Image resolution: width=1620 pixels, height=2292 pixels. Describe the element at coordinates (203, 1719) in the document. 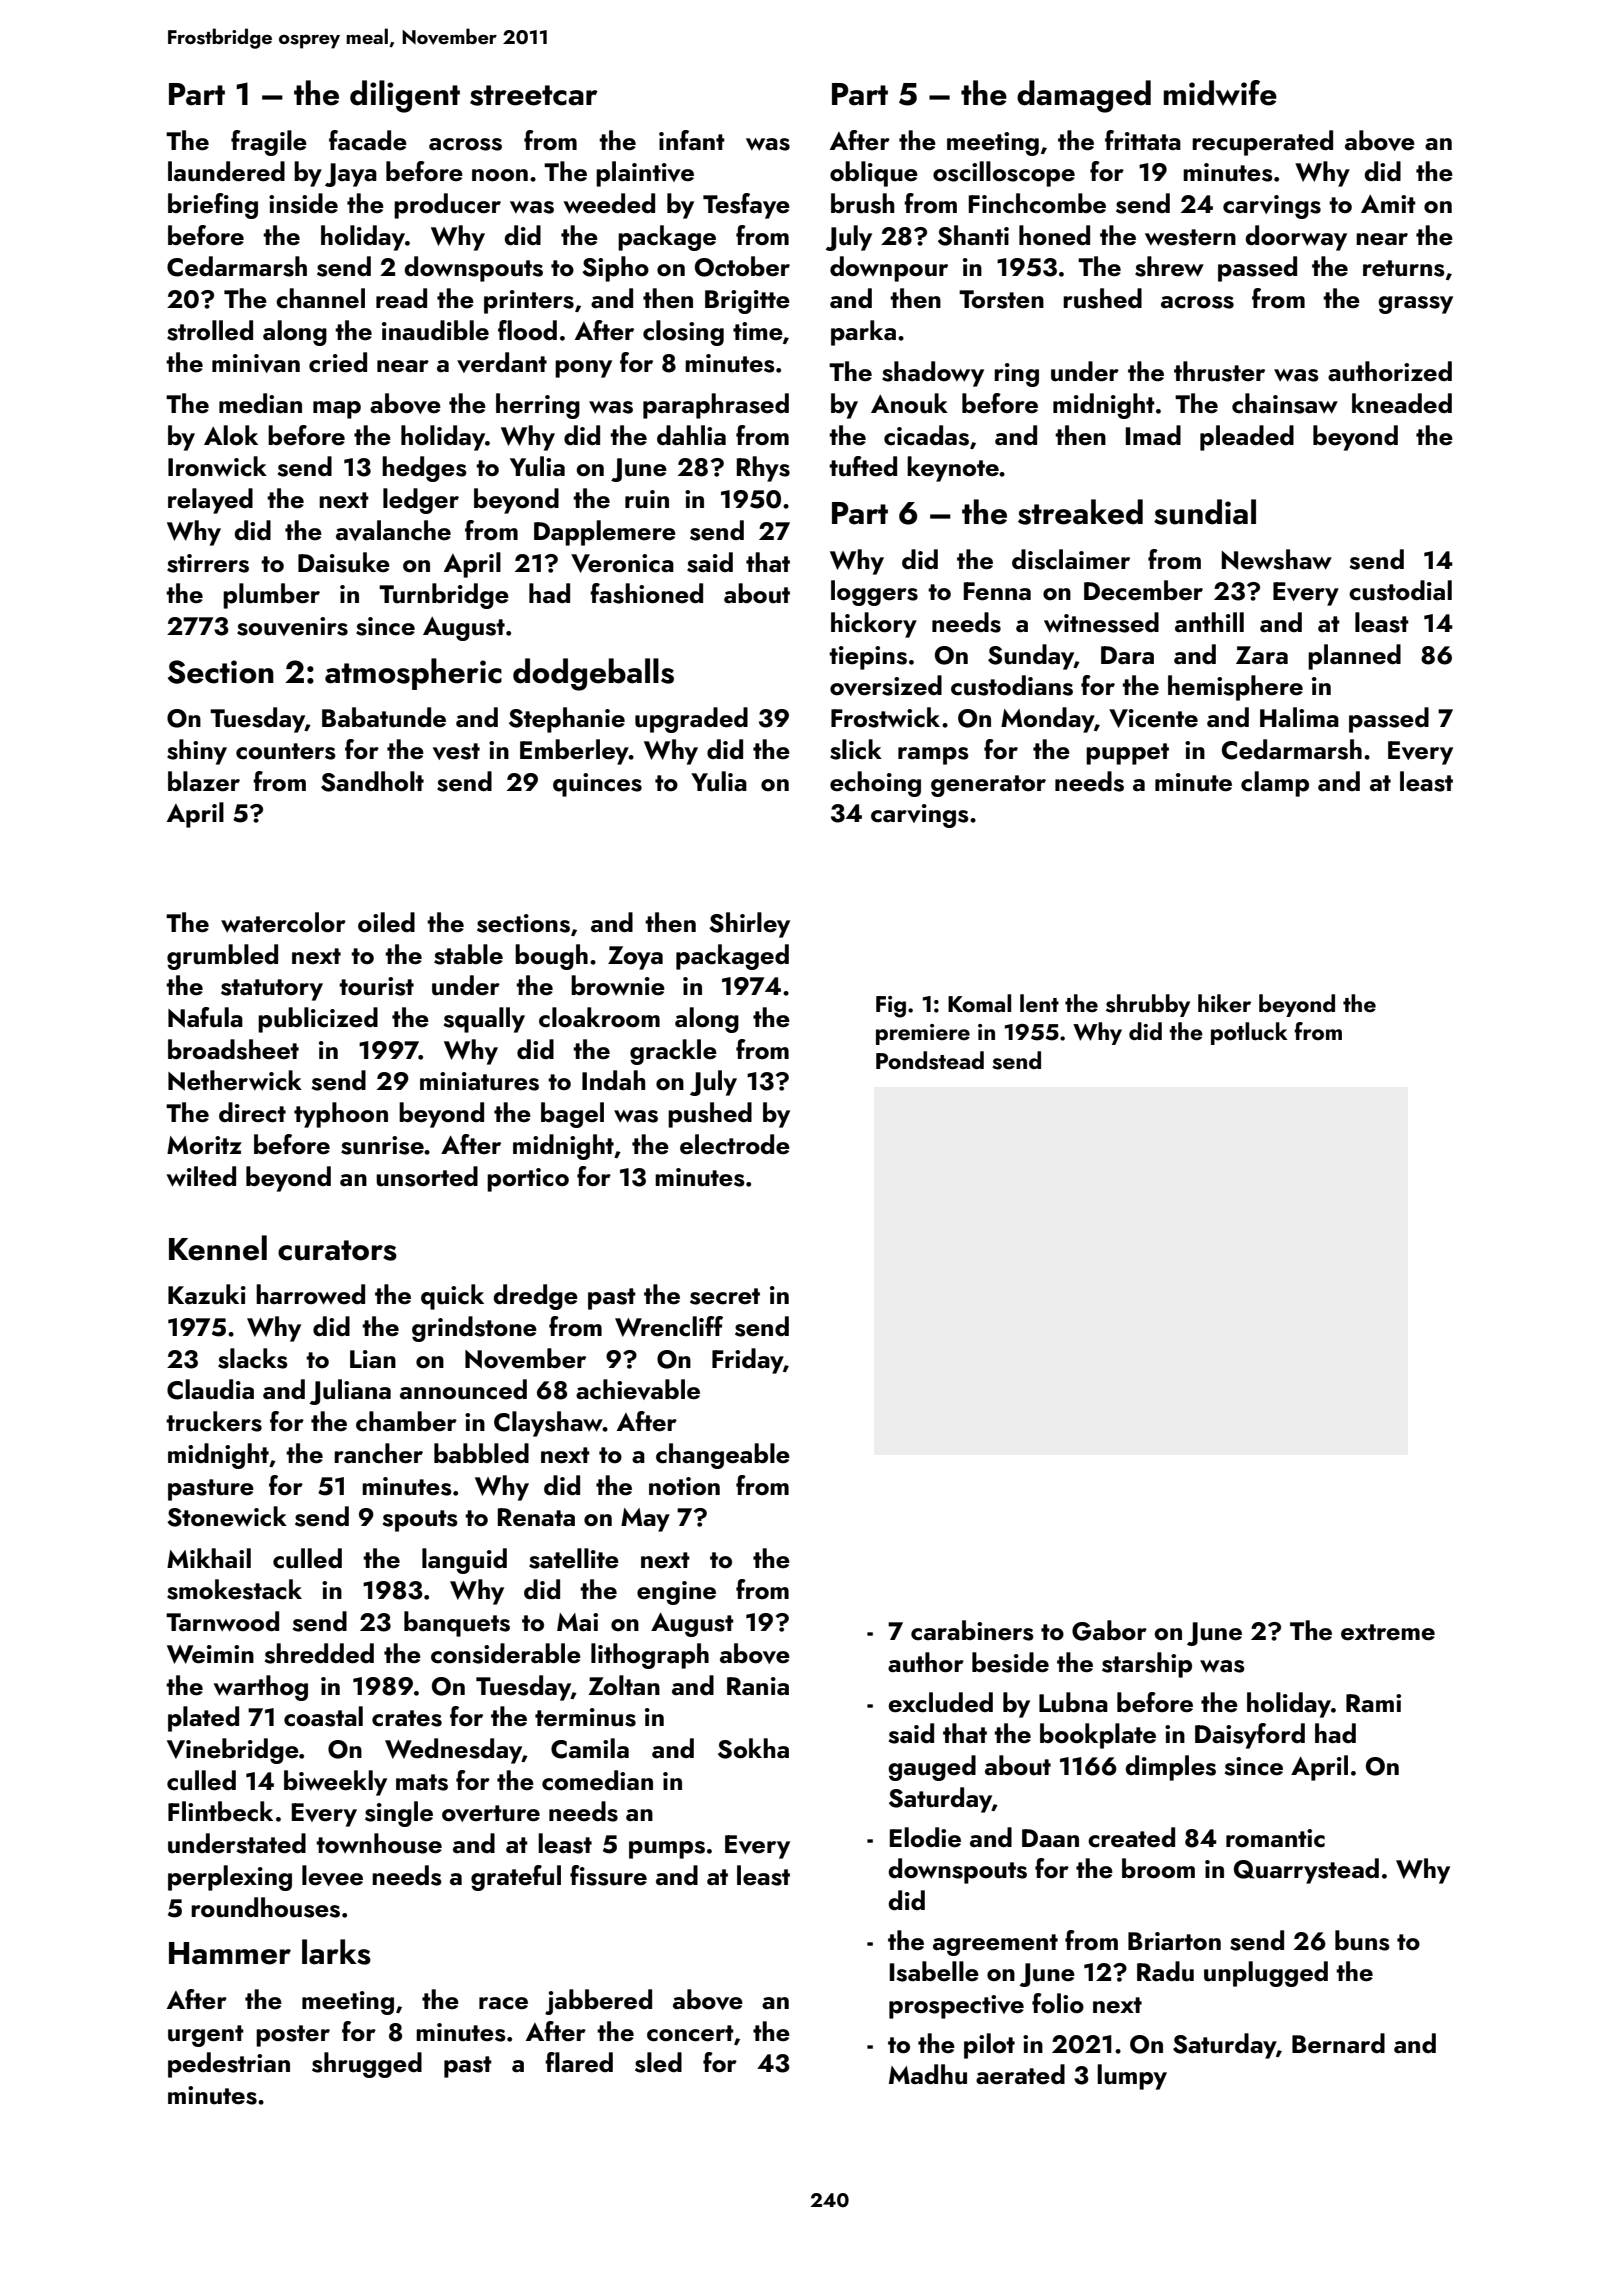

I see `plated` at that location.
